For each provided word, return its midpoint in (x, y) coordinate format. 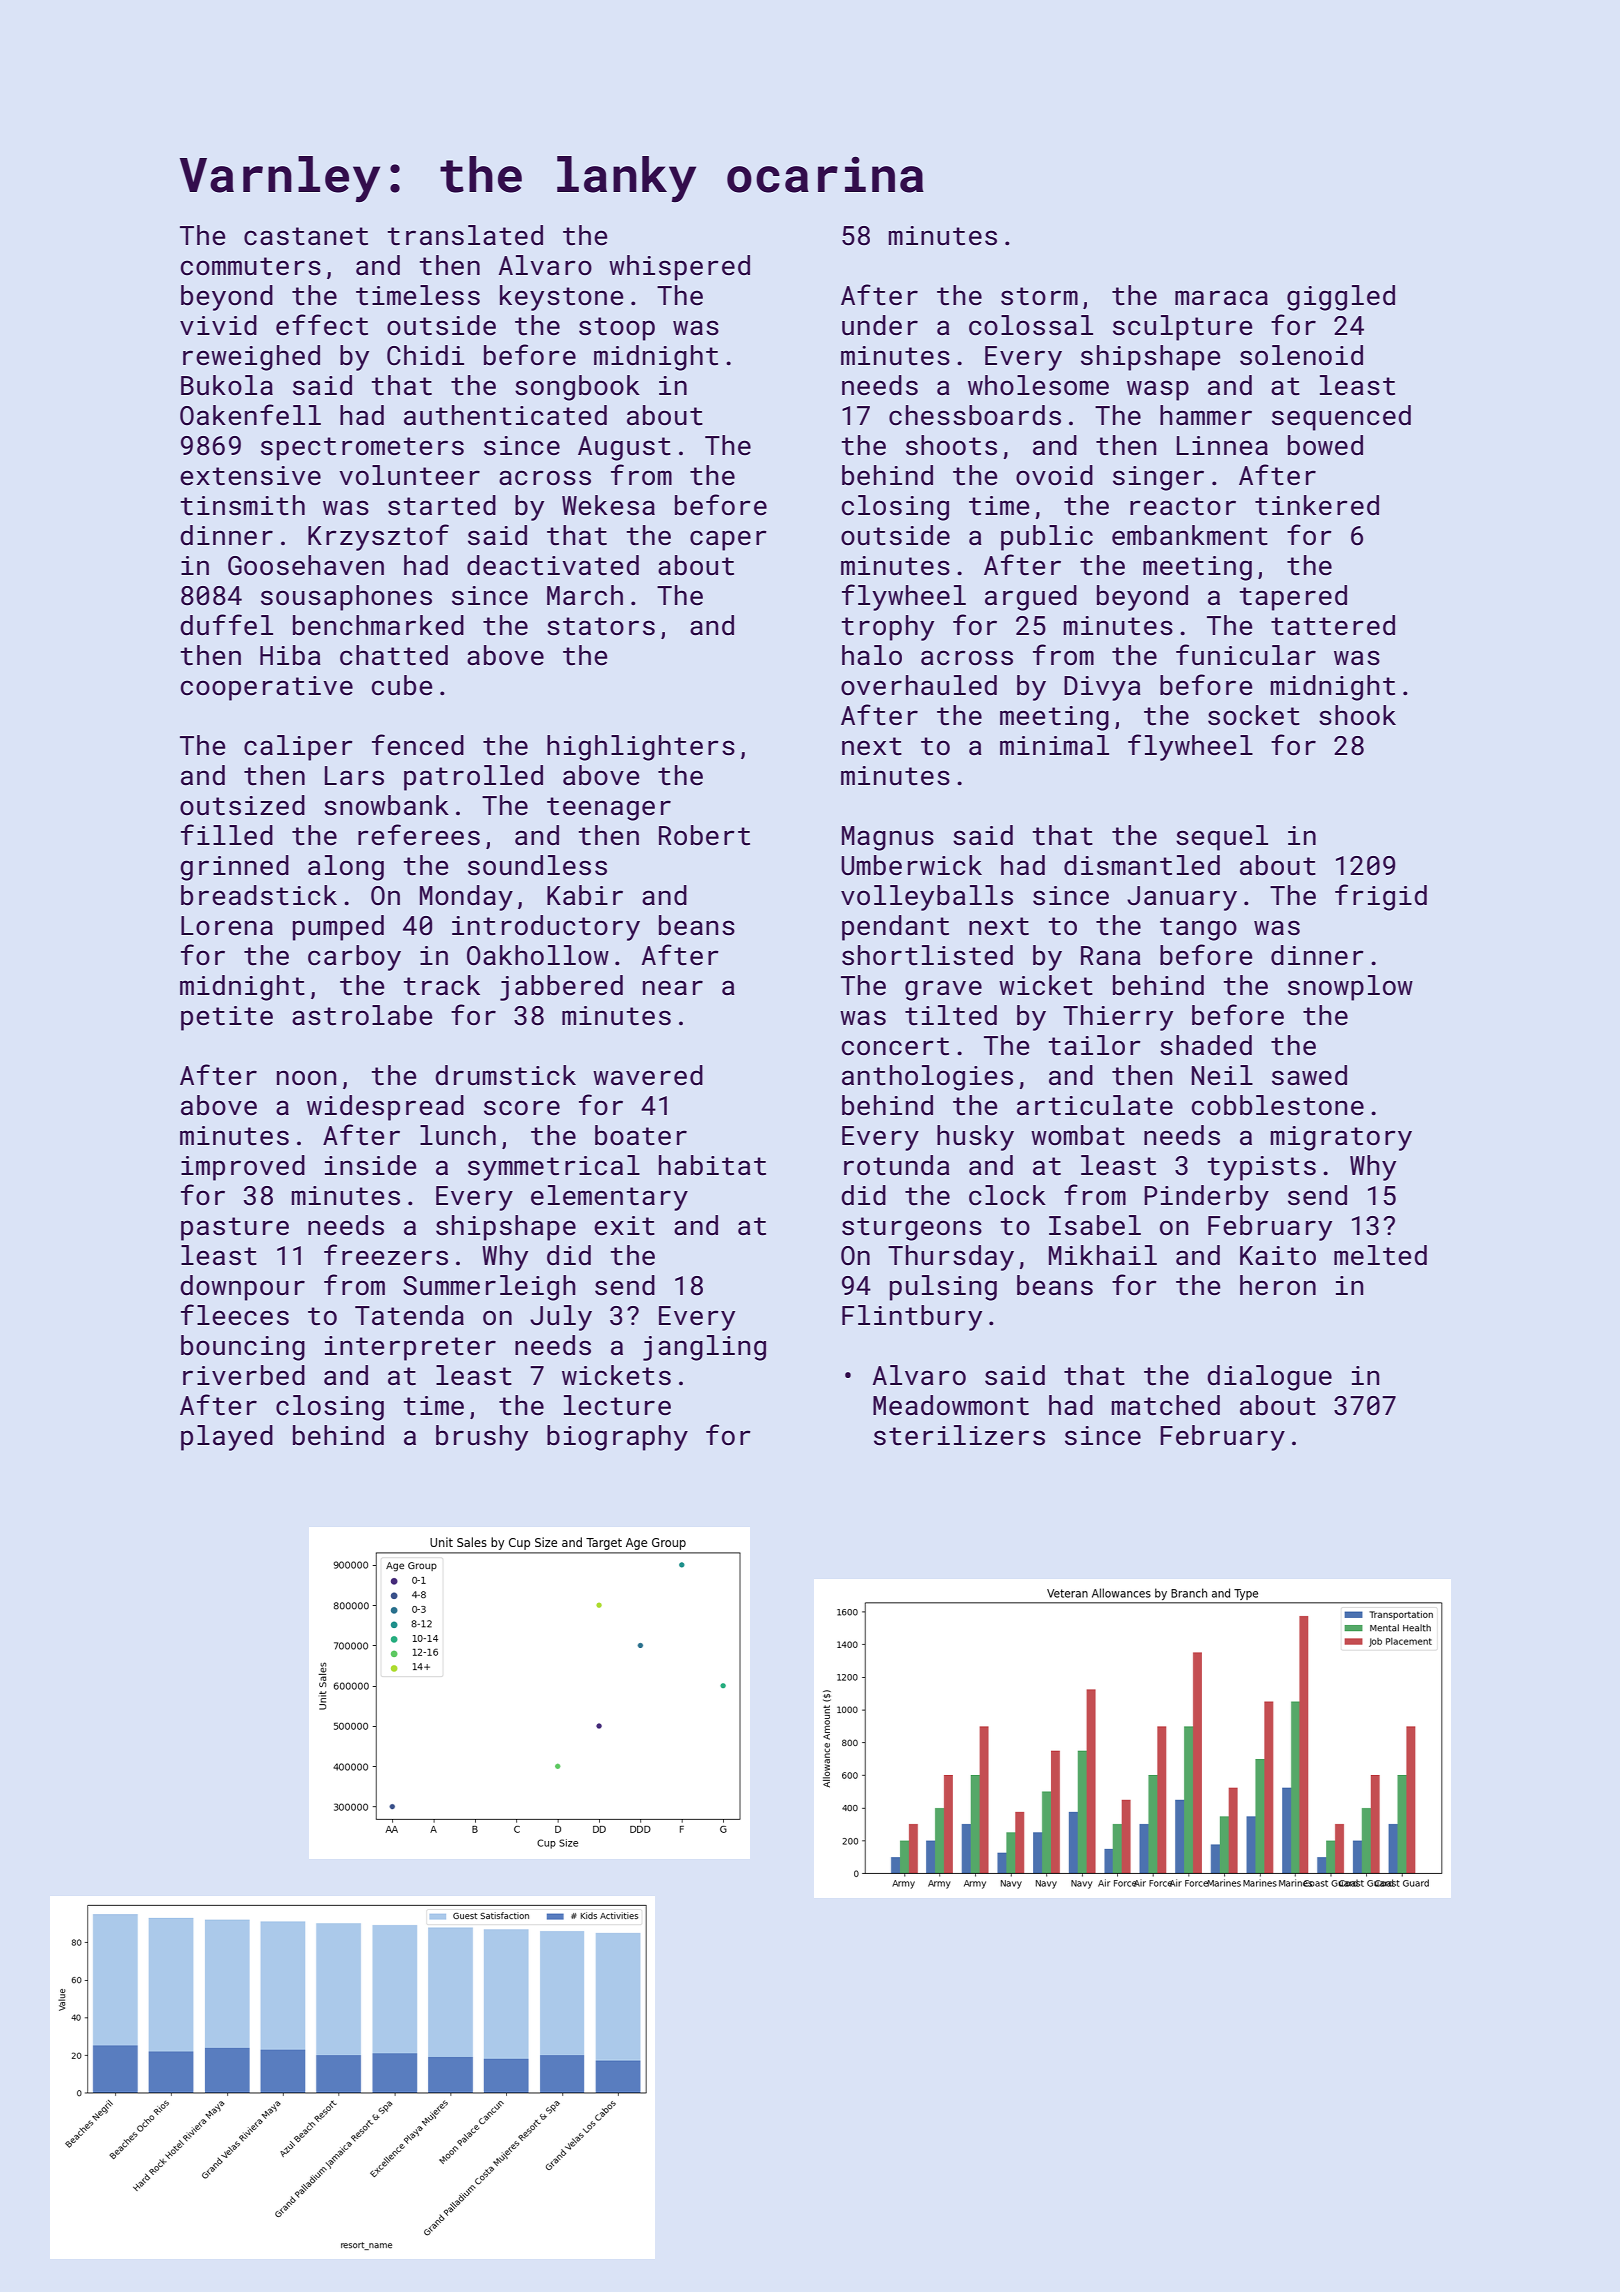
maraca (1221, 298)
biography (617, 1438)
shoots (951, 445)
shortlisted (927, 955)
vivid (218, 325)
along (346, 868)
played (227, 1438)
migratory (1341, 1138)
